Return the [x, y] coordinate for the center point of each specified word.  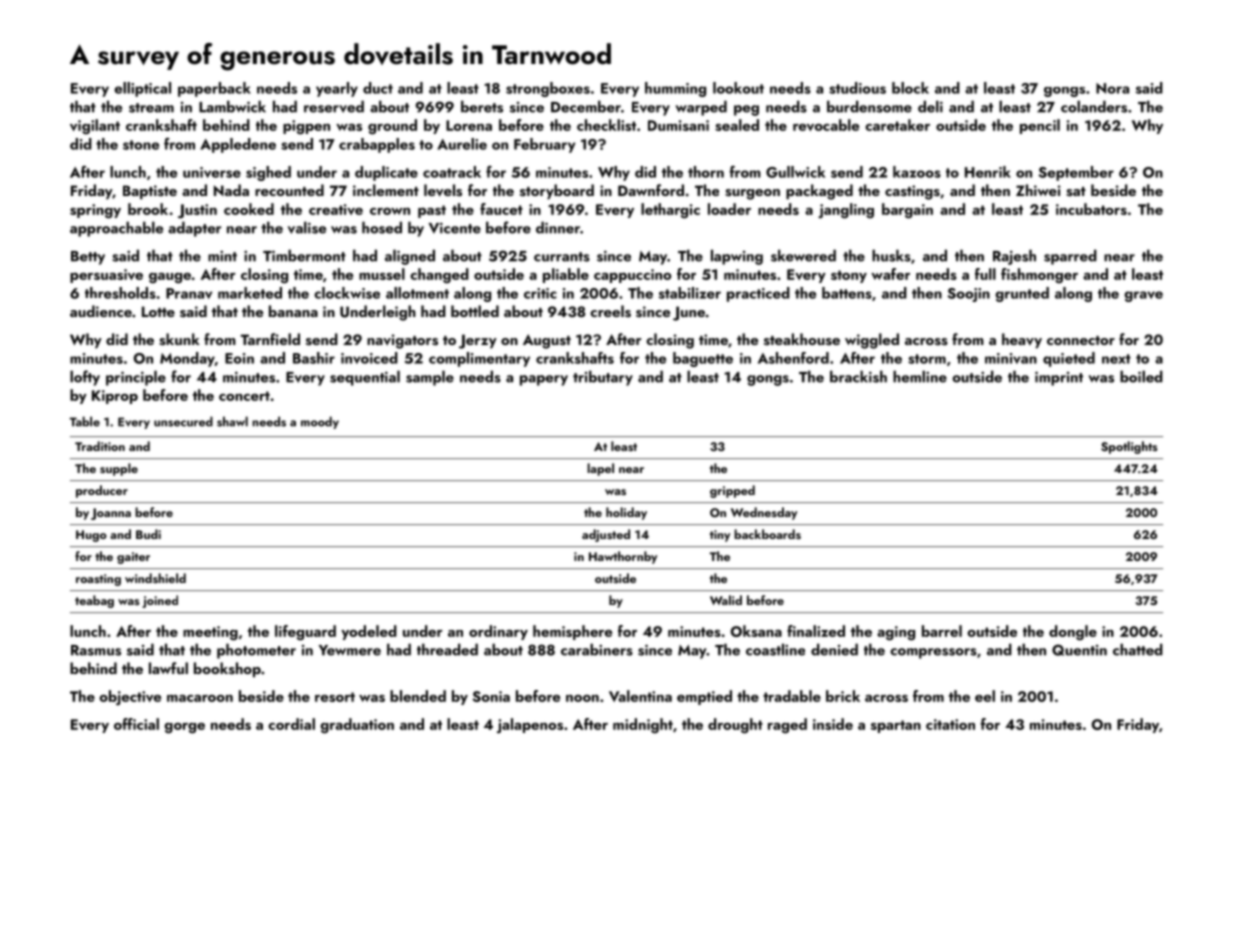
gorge [184, 728]
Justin [197, 211]
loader [729, 209]
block [910, 88]
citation [950, 724]
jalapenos [530, 726]
